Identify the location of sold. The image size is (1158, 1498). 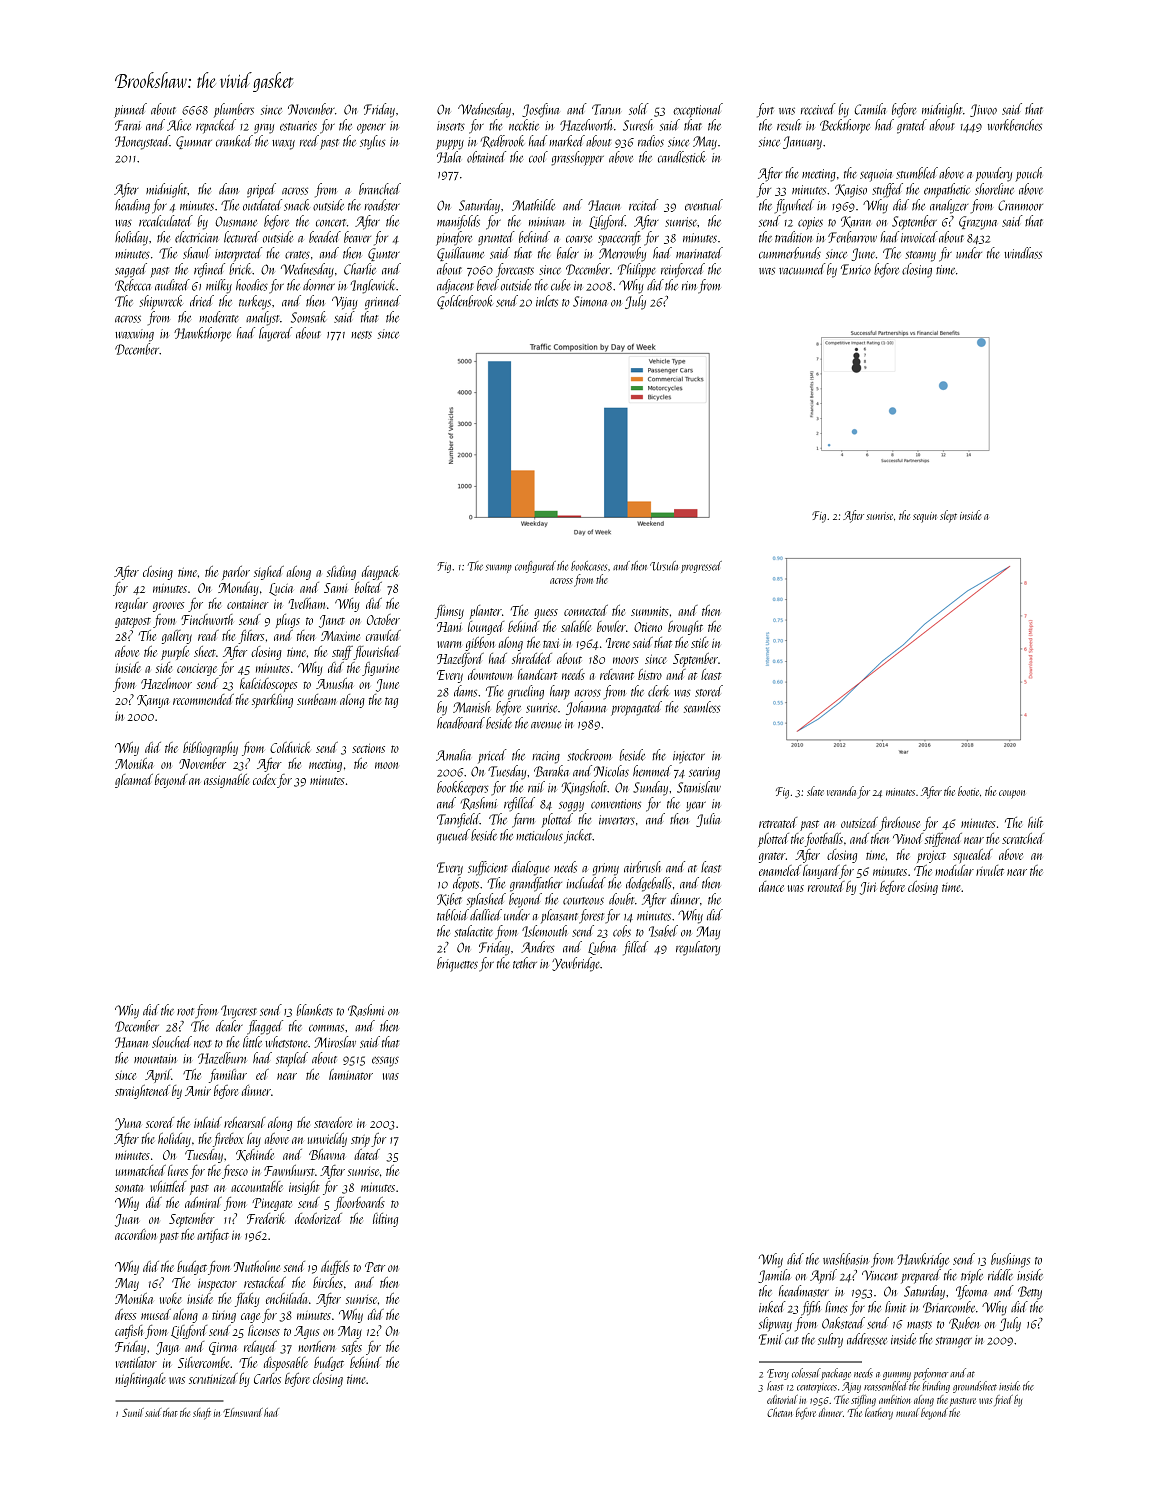
(639, 109).
